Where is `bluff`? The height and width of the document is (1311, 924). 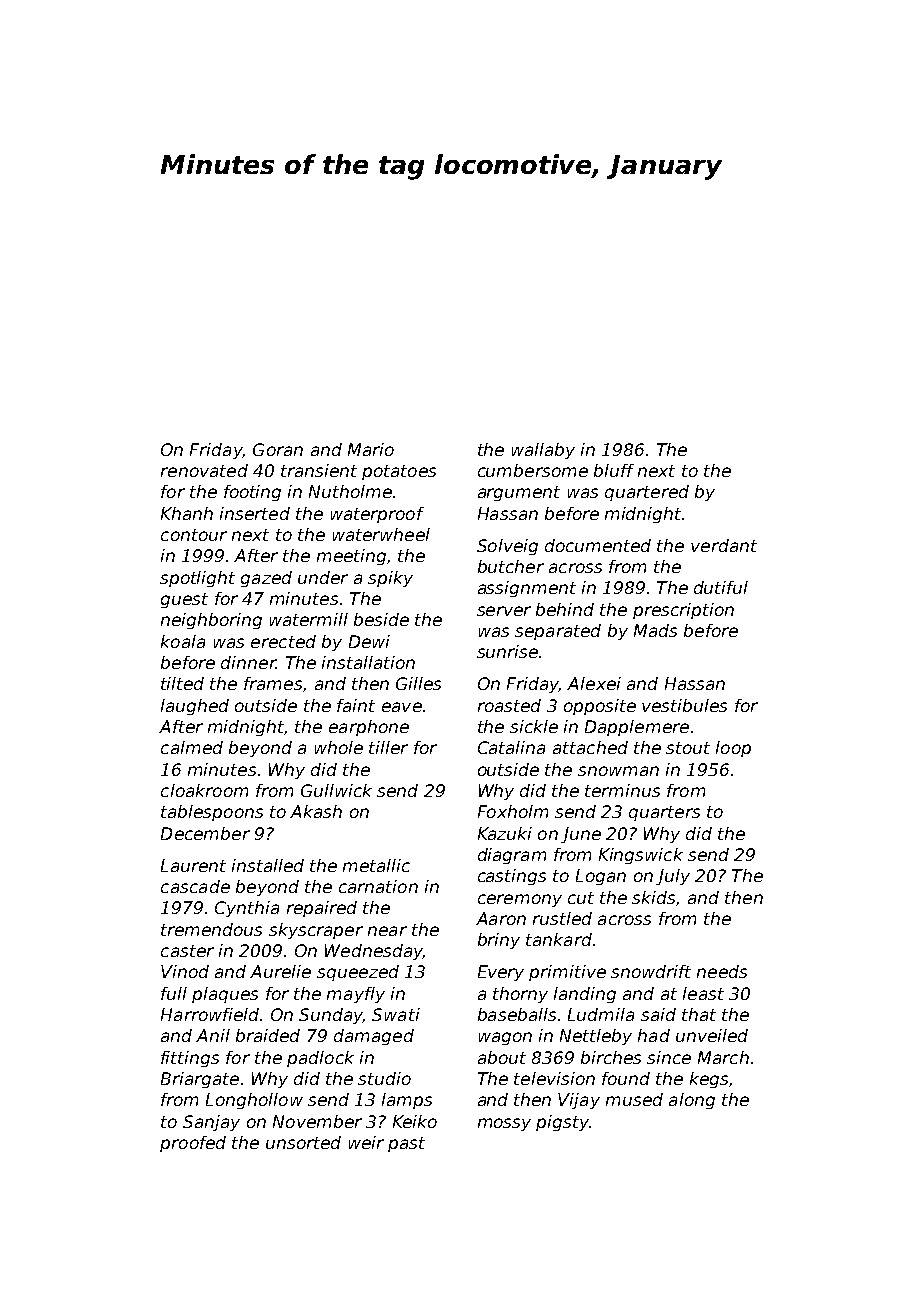
bluff is located at coordinates (614, 470).
